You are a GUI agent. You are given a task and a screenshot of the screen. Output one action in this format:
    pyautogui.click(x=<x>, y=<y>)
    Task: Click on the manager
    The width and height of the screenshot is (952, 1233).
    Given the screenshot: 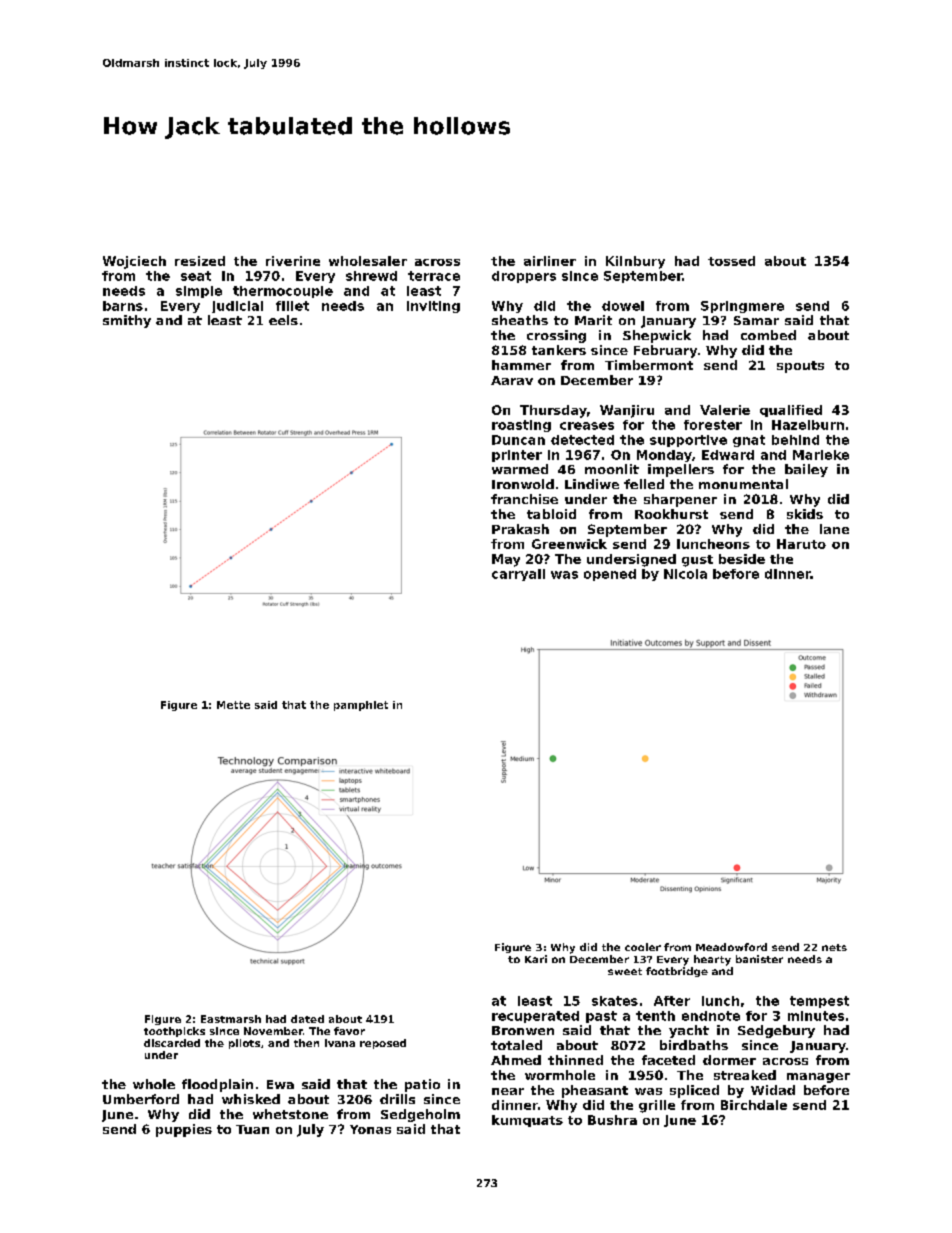 What is the action you would take?
    pyautogui.click(x=818, y=1078)
